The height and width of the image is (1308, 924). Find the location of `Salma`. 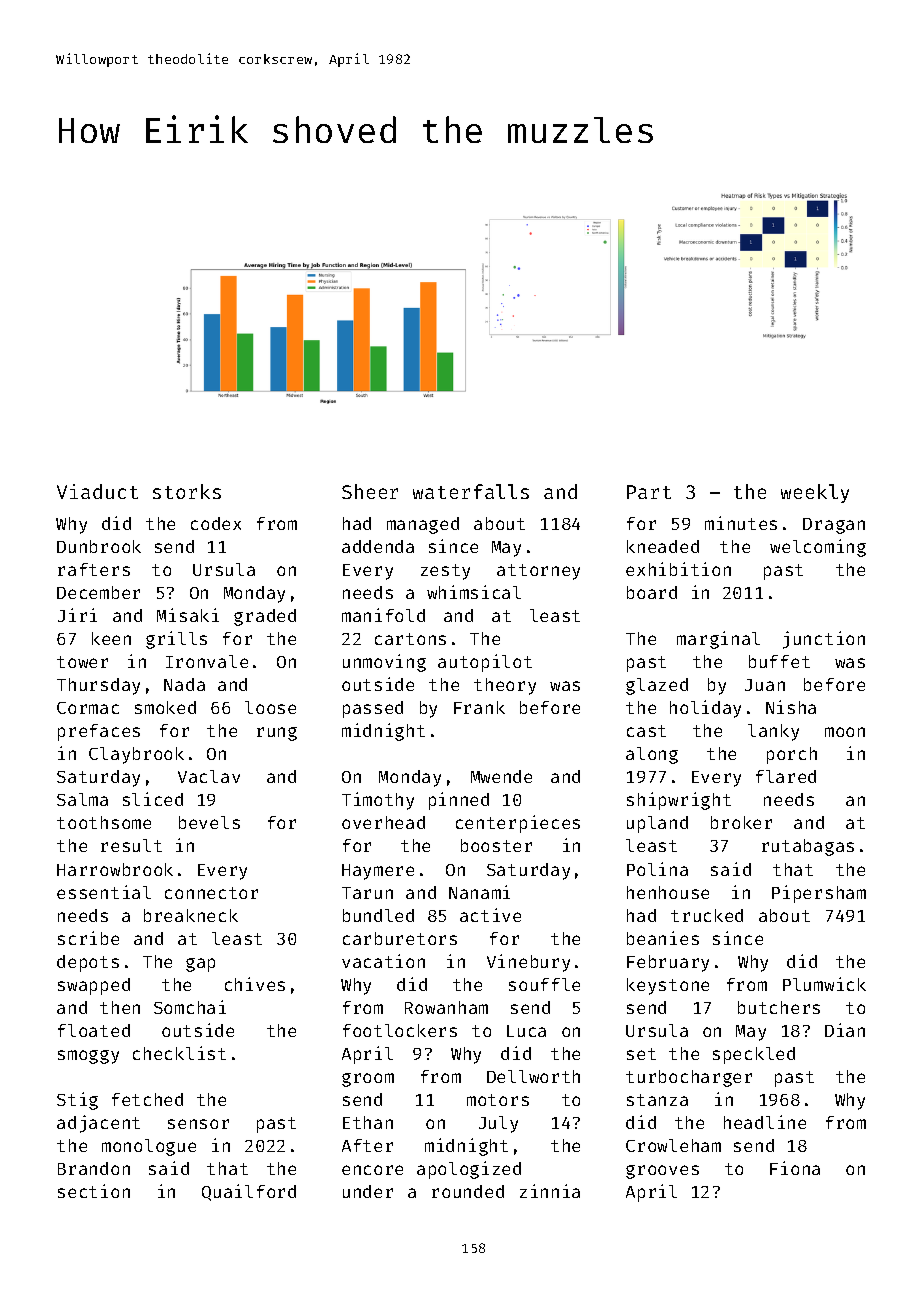

Salma is located at coordinates (82, 799).
